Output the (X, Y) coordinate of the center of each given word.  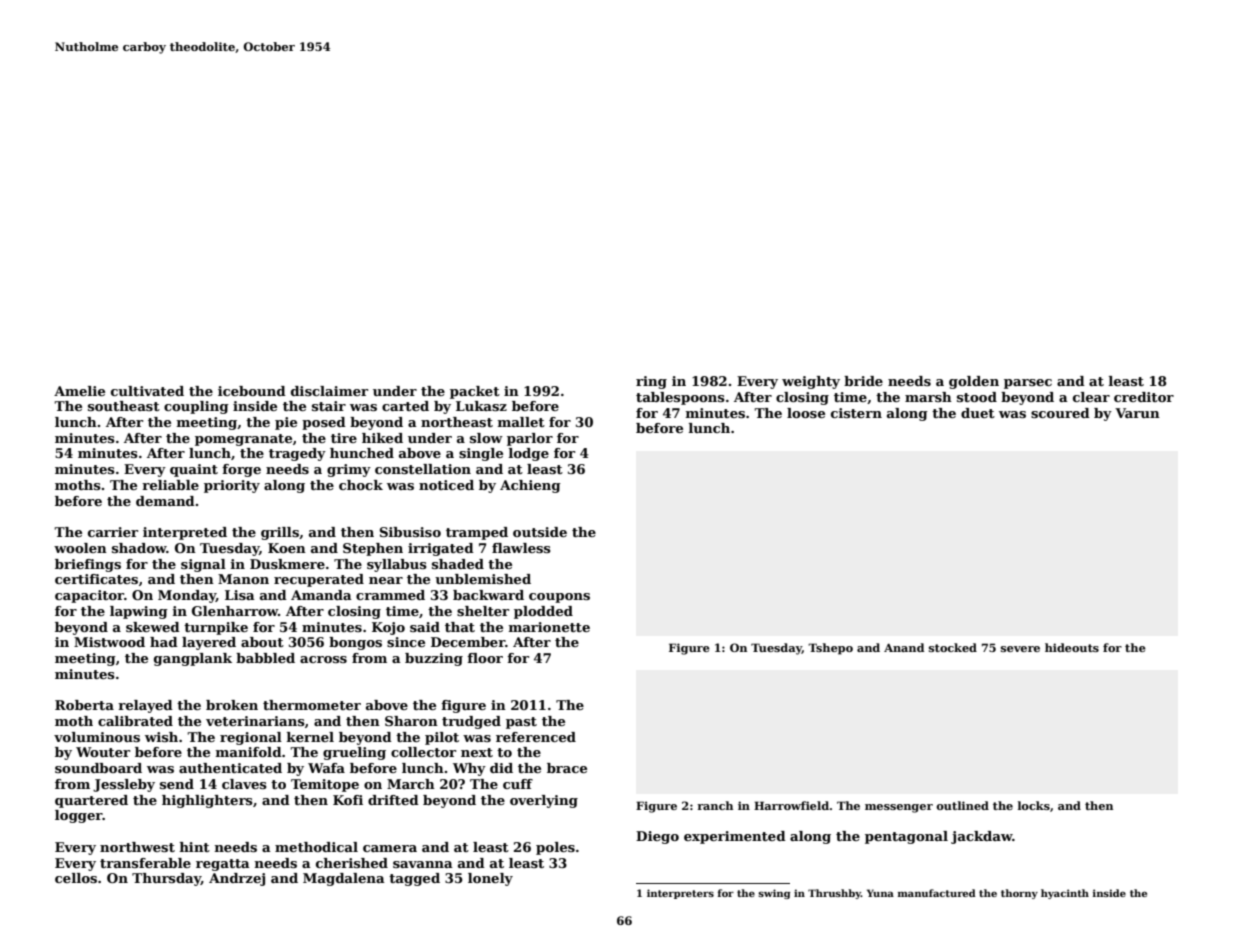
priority (232, 486)
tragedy (297, 454)
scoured (1060, 413)
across (323, 659)
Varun (1137, 413)
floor (485, 658)
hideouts (1072, 647)
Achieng (530, 486)
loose (806, 413)
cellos (76, 878)
